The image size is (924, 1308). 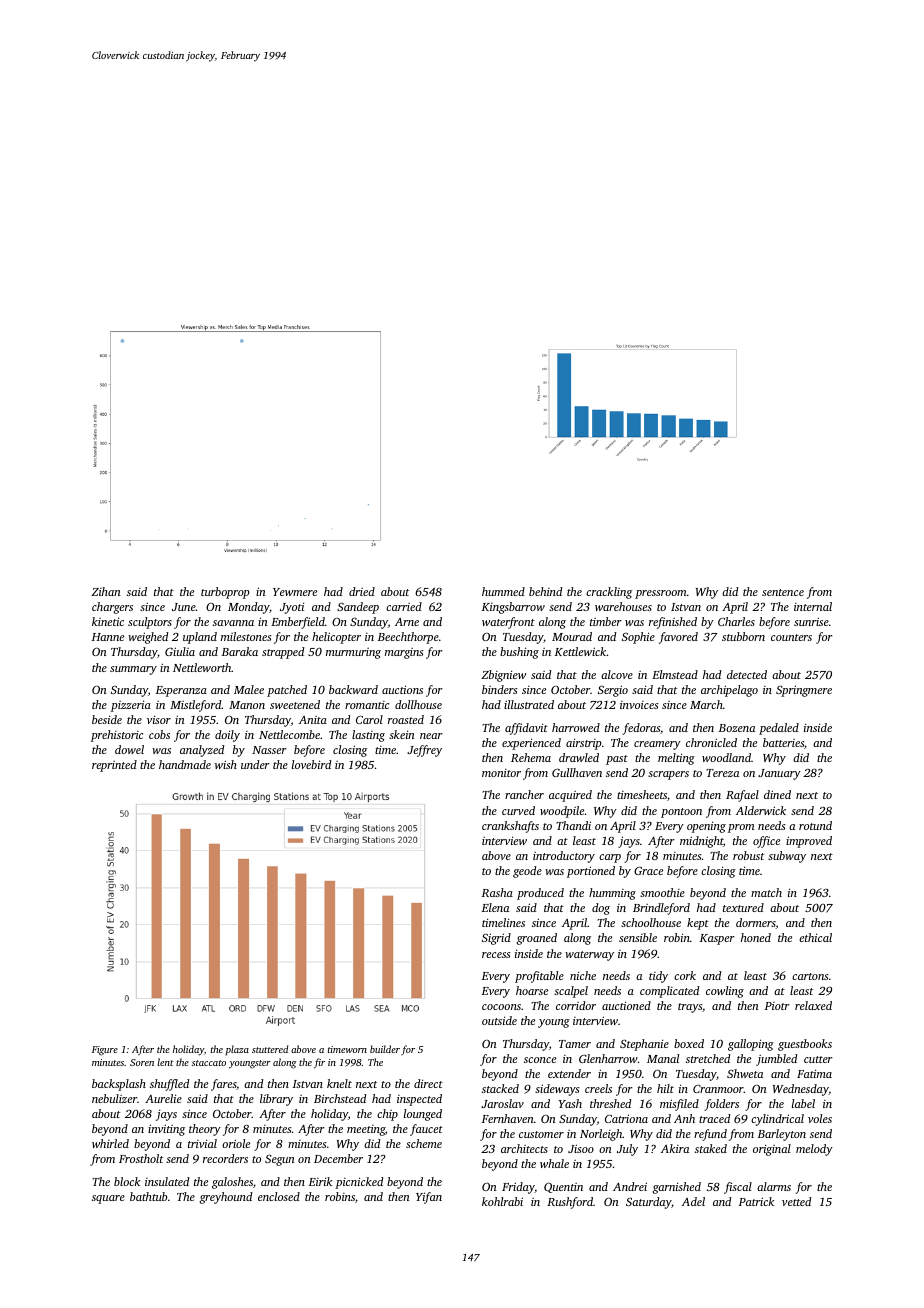 What do you see at coordinates (813, 1005) in the screenshot?
I see `relaxed` at bounding box center [813, 1005].
